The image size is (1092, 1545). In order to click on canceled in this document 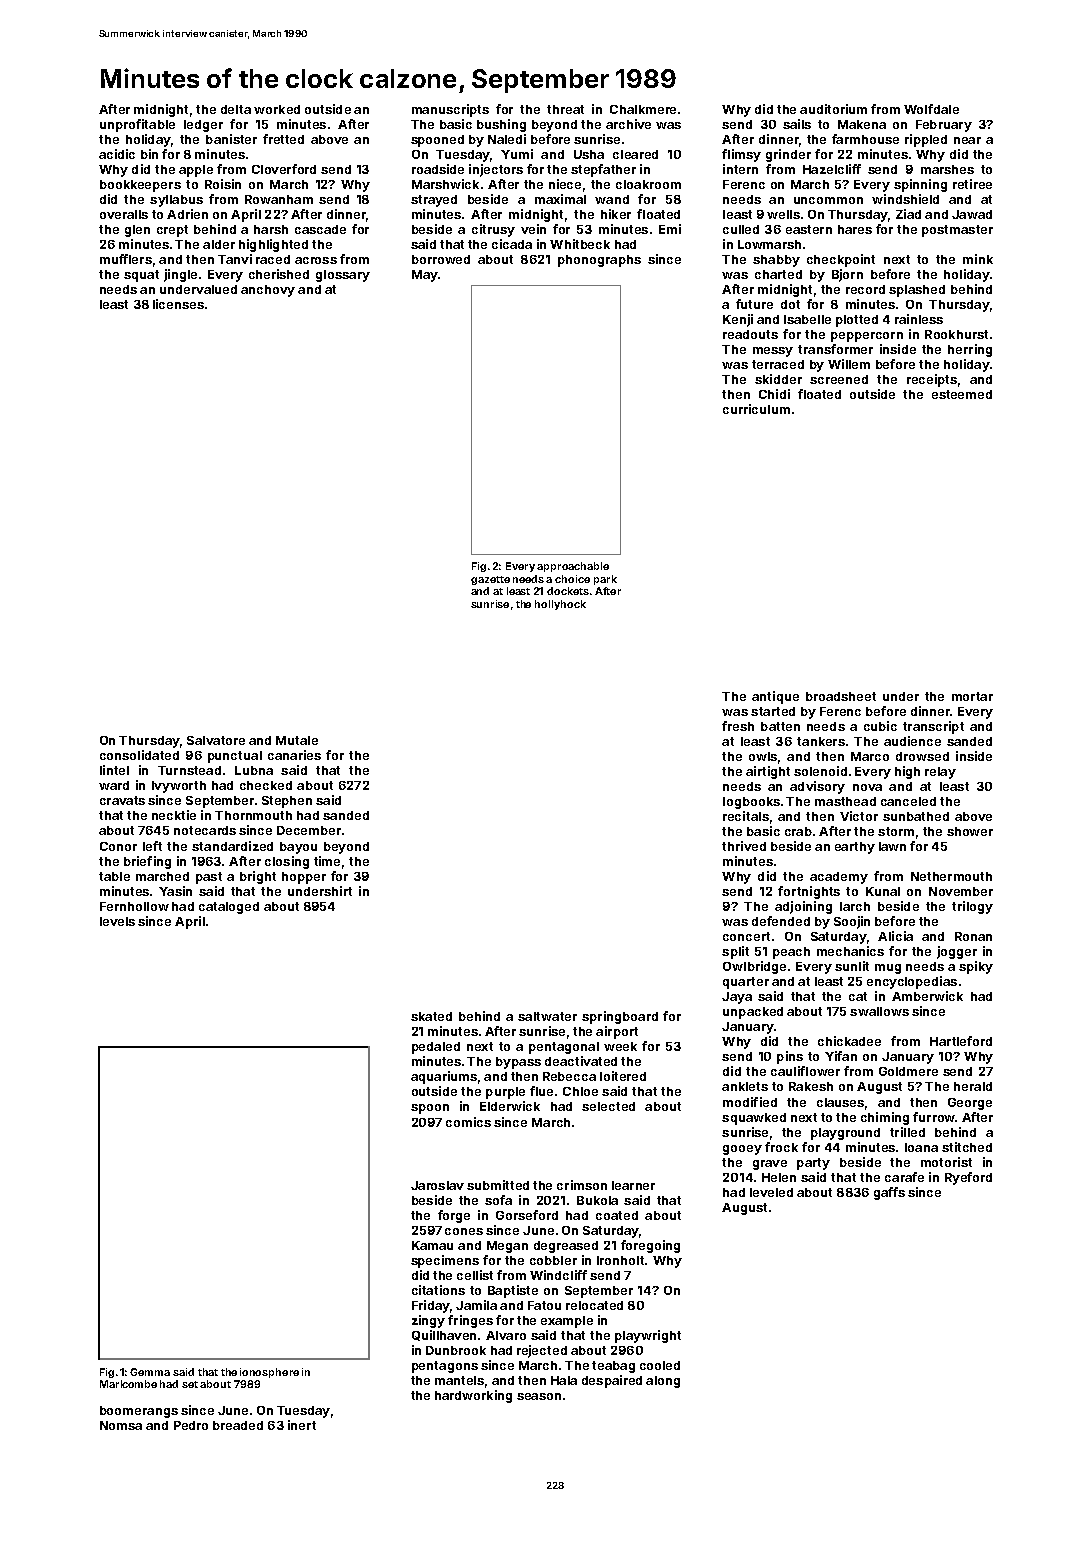, I will do `click(908, 801)`.
